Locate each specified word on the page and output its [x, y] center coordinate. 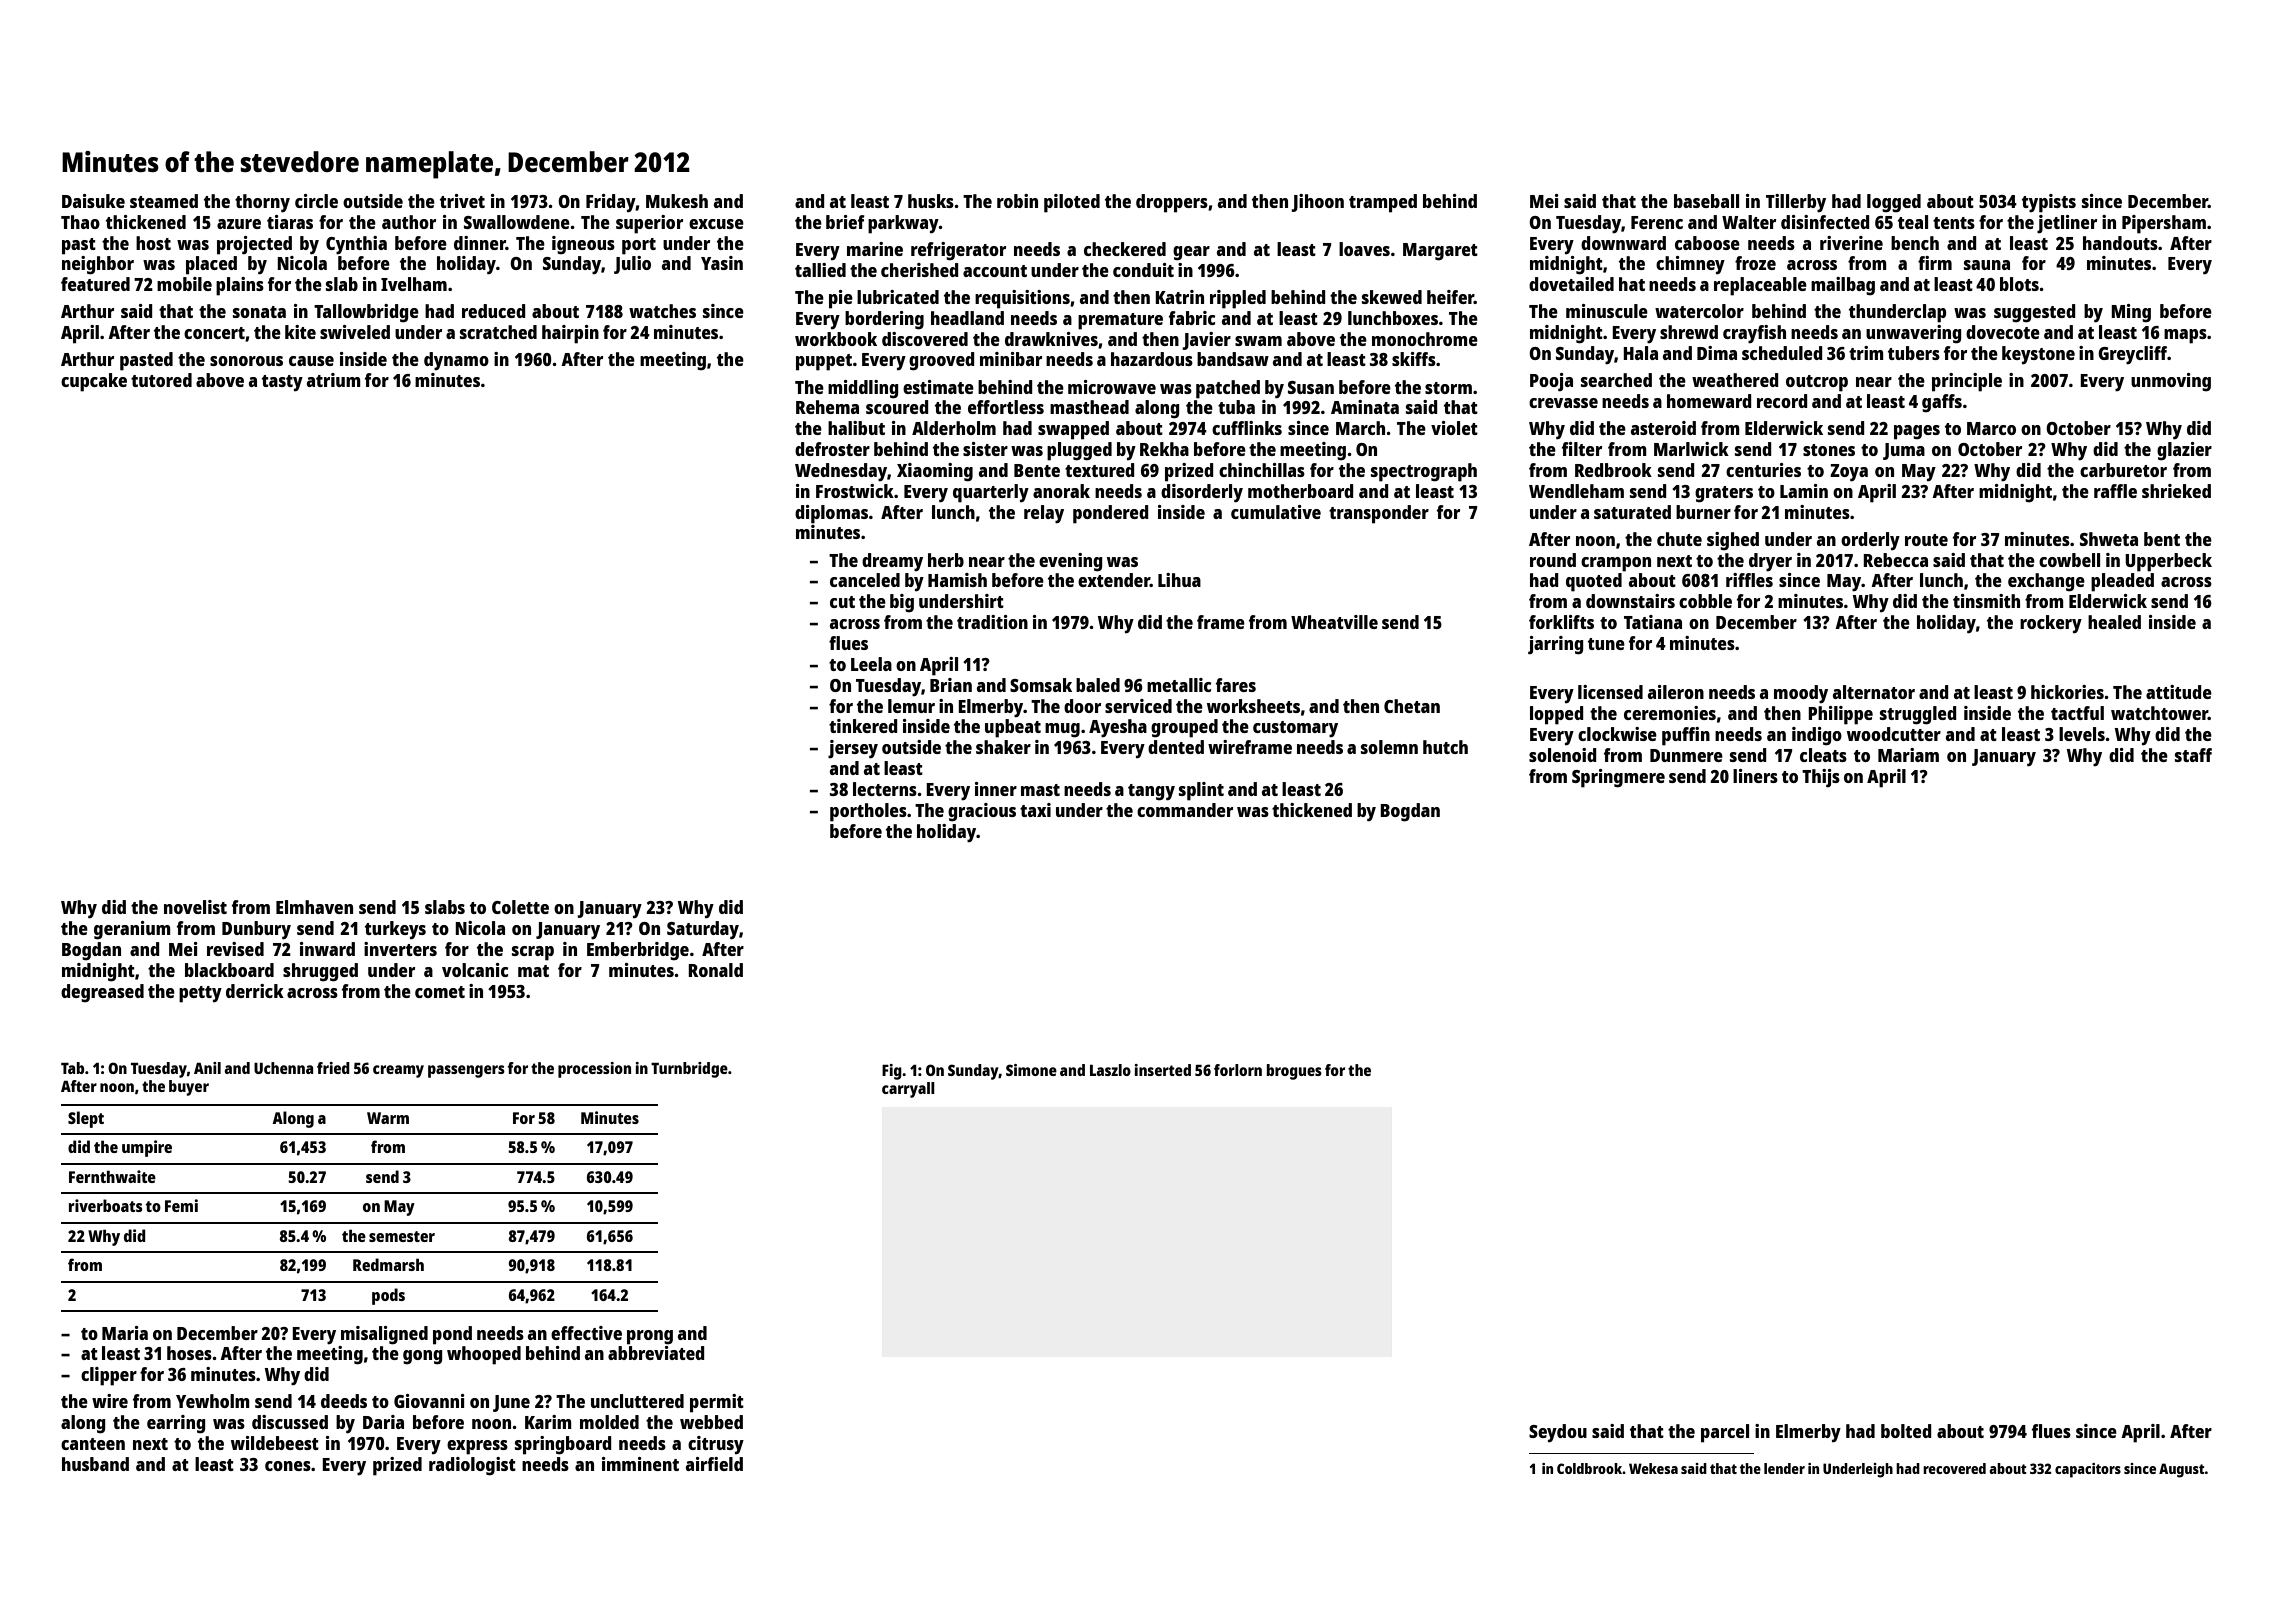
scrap [533, 953]
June [511, 1403]
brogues [1294, 1072]
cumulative [1276, 512]
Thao [80, 222]
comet [440, 992]
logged [1894, 203]
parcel [1725, 1433]
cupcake [94, 382]
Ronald [715, 970]
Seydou [1558, 1433]
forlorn [1238, 1070]
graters [1724, 494]
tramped [1383, 203]
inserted [1163, 1070]
